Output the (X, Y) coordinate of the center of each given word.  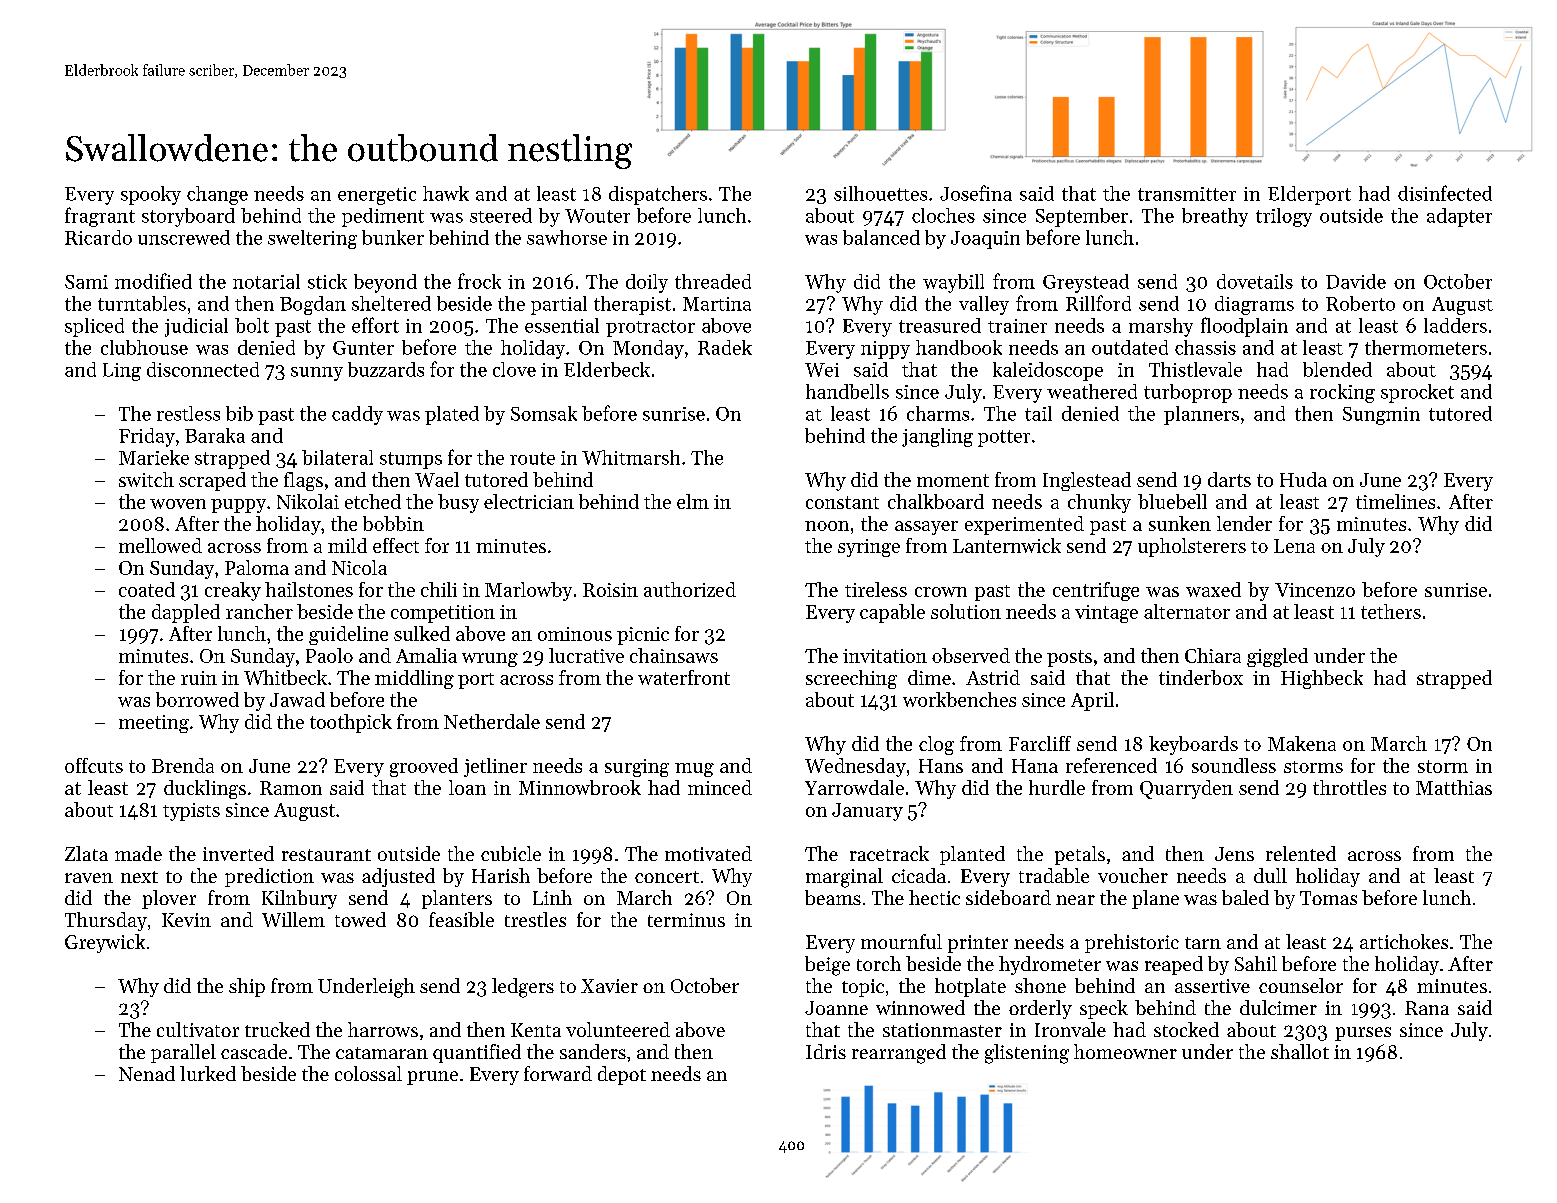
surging (637, 768)
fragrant (100, 217)
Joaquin (985, 240)
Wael (437, 479)
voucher (1133, 875)
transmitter (1187, 194)
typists (191, 812)
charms (938, 413)
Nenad (147, 1073)
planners (1201, 415)
